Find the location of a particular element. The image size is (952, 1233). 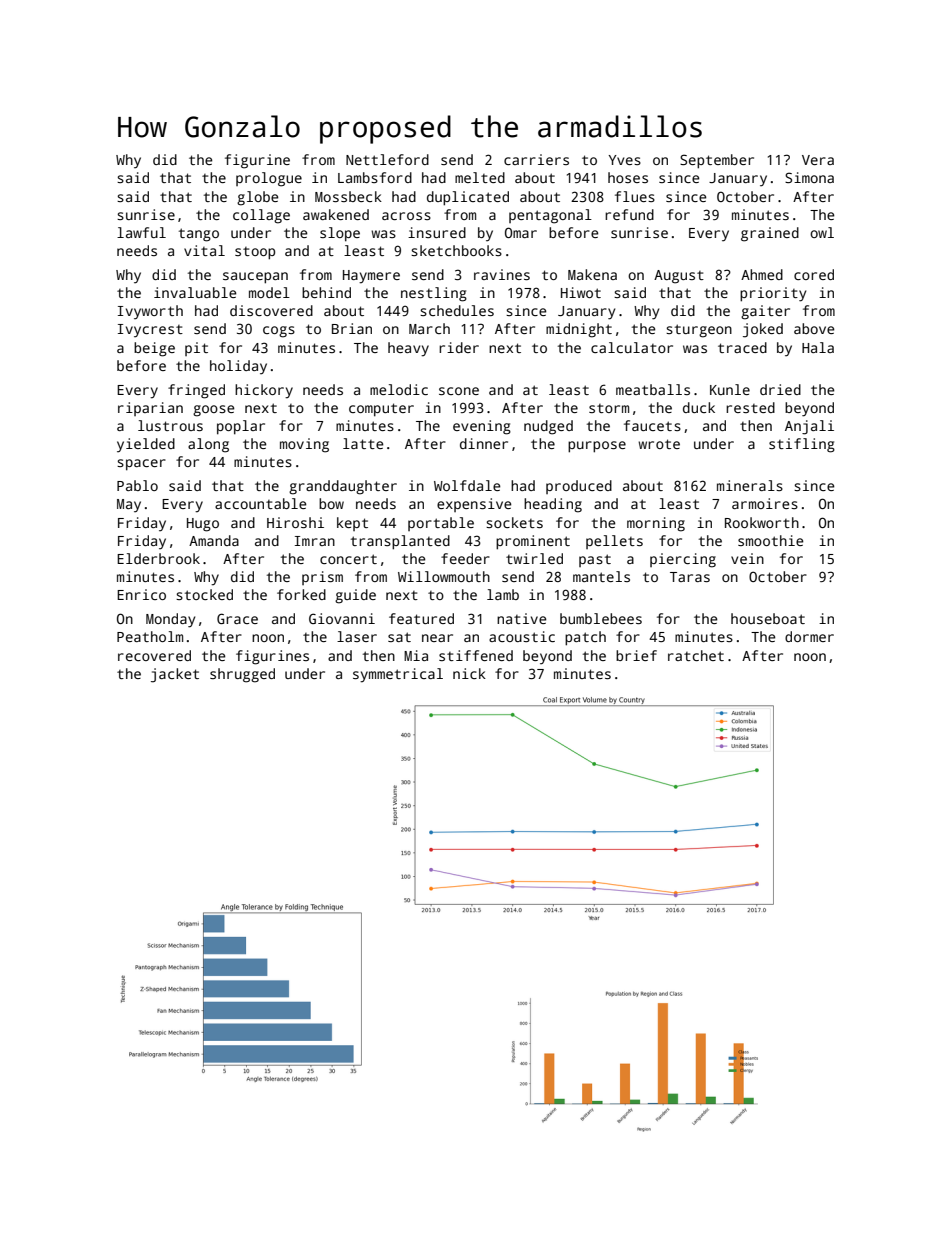

globe is located at coordinates (257, 198).
